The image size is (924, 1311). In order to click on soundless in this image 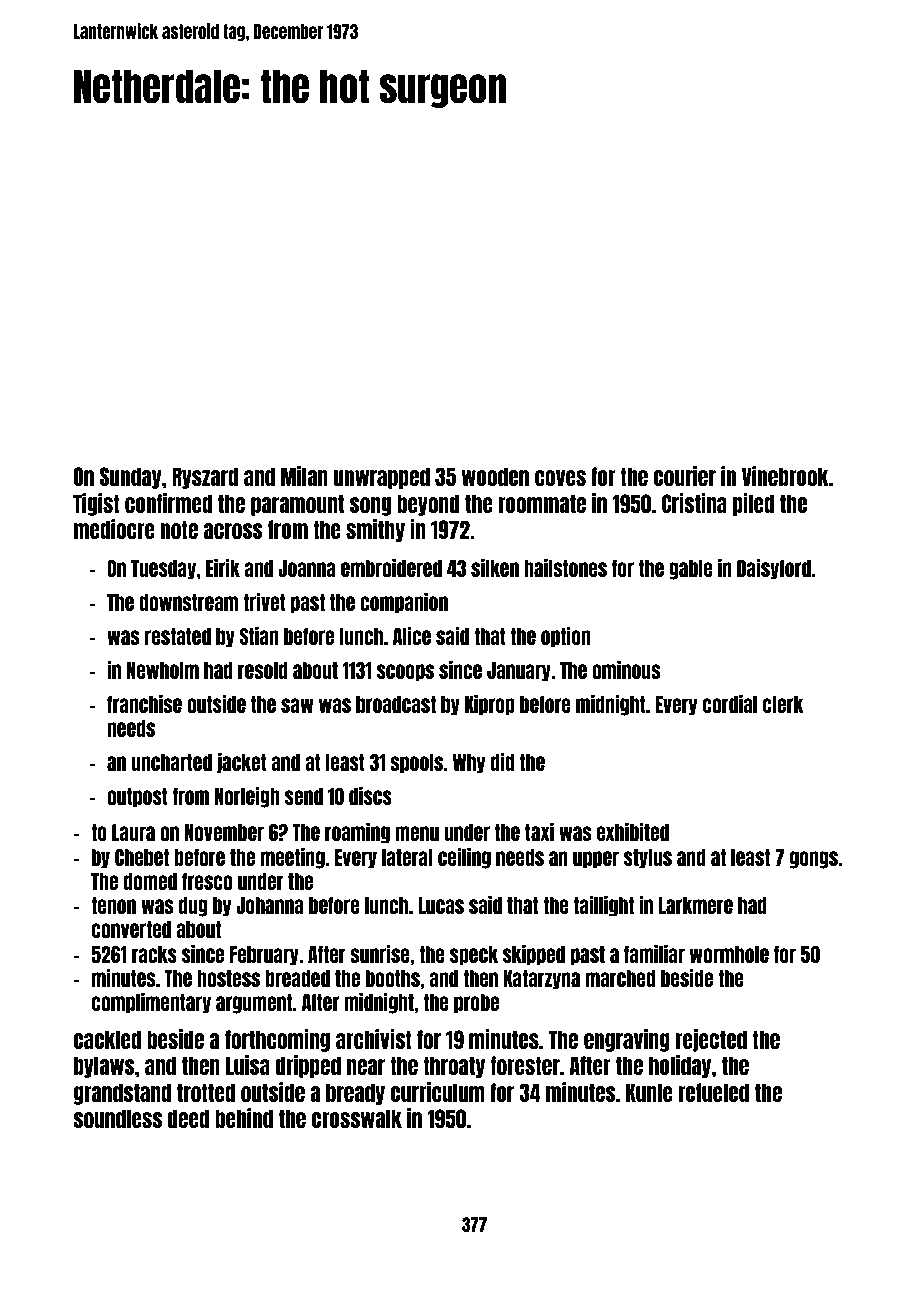, I will do `click(117, 1118)`.
